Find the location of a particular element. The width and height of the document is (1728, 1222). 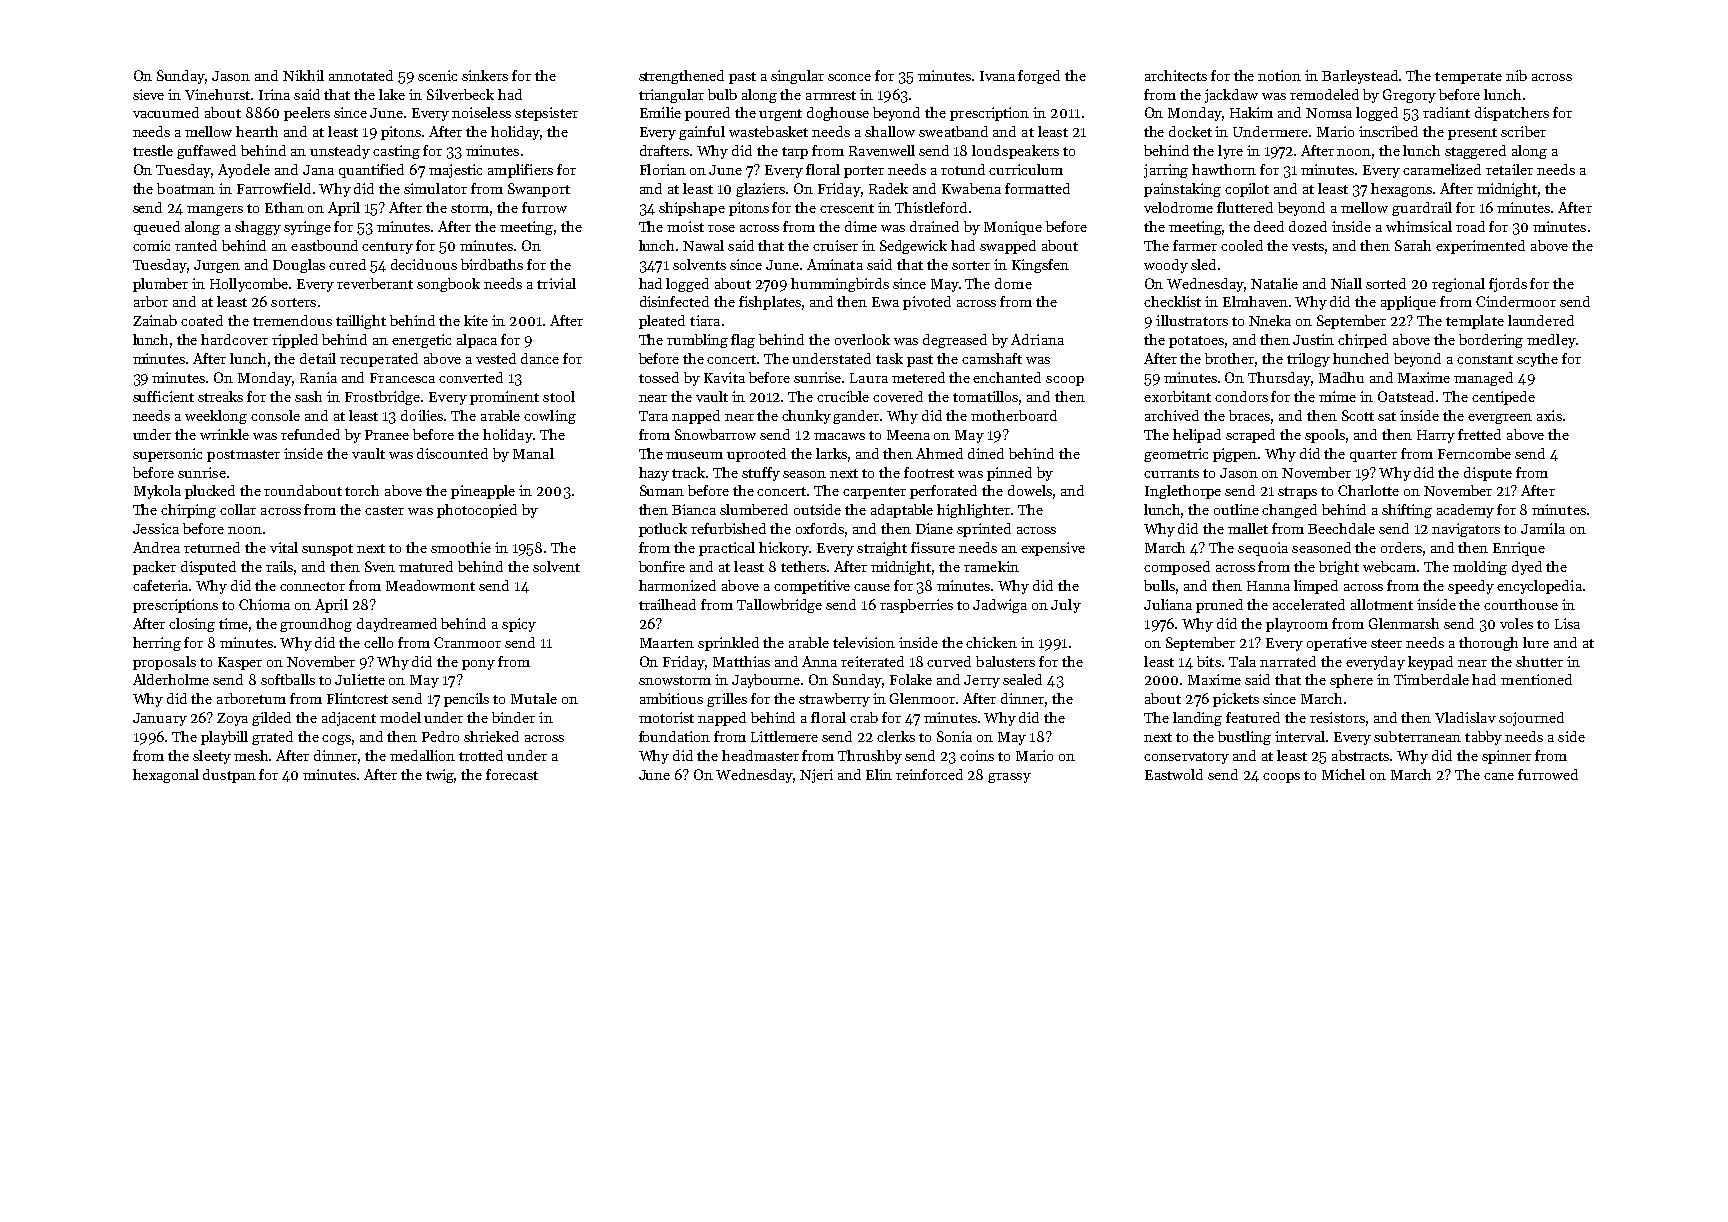

console is located at coordinates (275, 415).
